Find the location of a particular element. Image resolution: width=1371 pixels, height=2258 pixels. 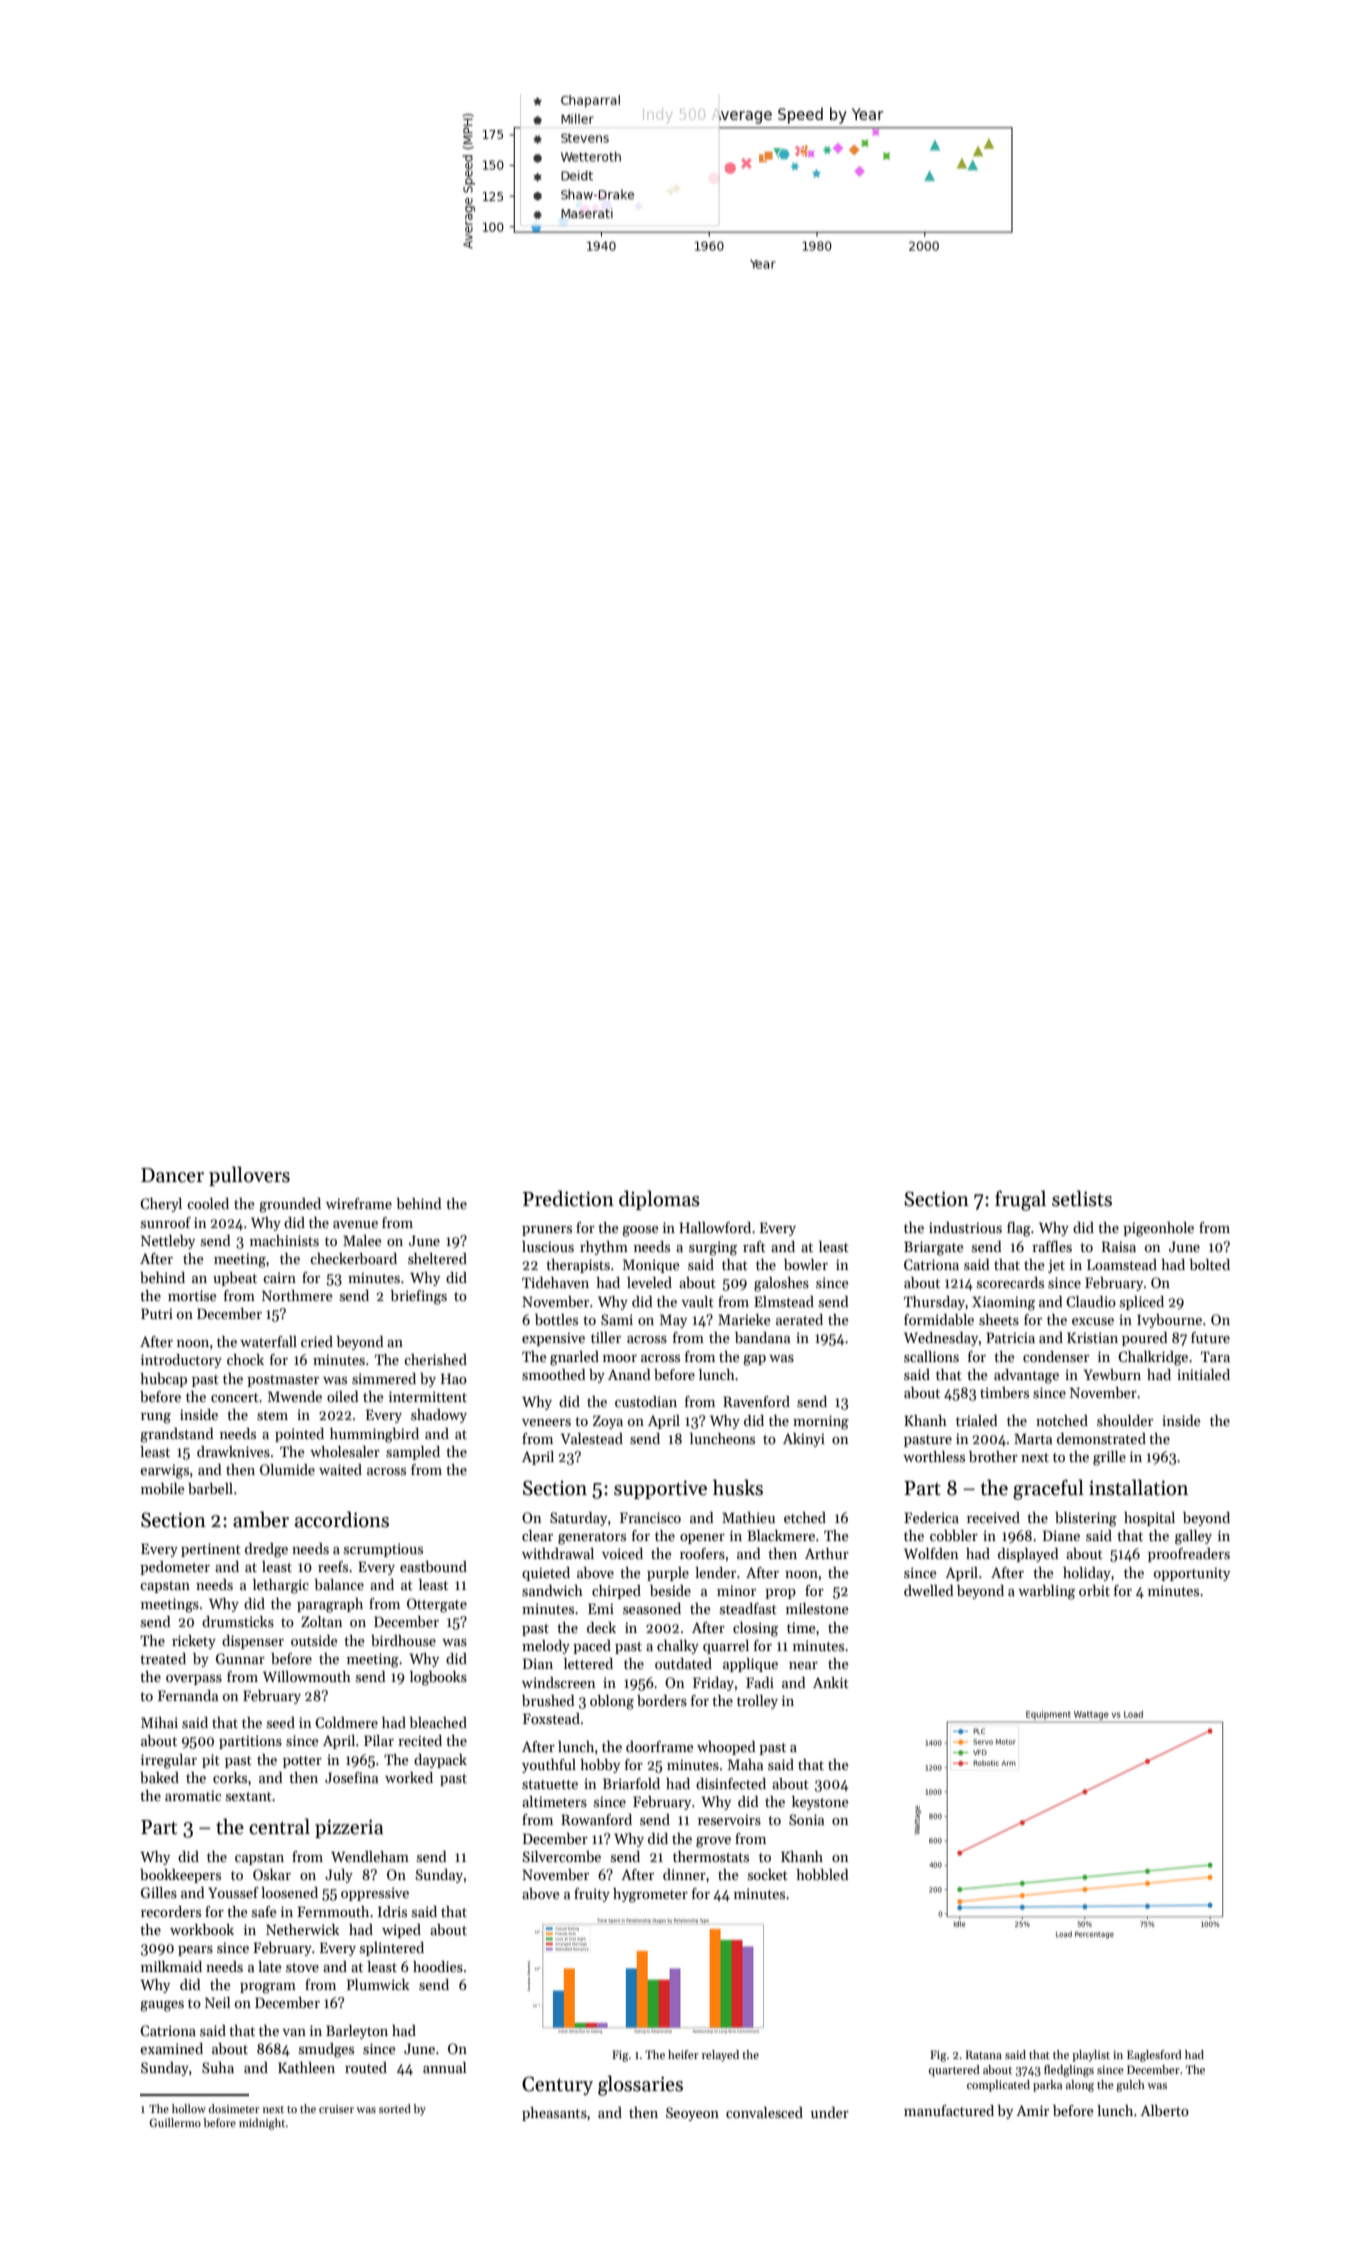

seed is located at coordinates (281, 1722).
